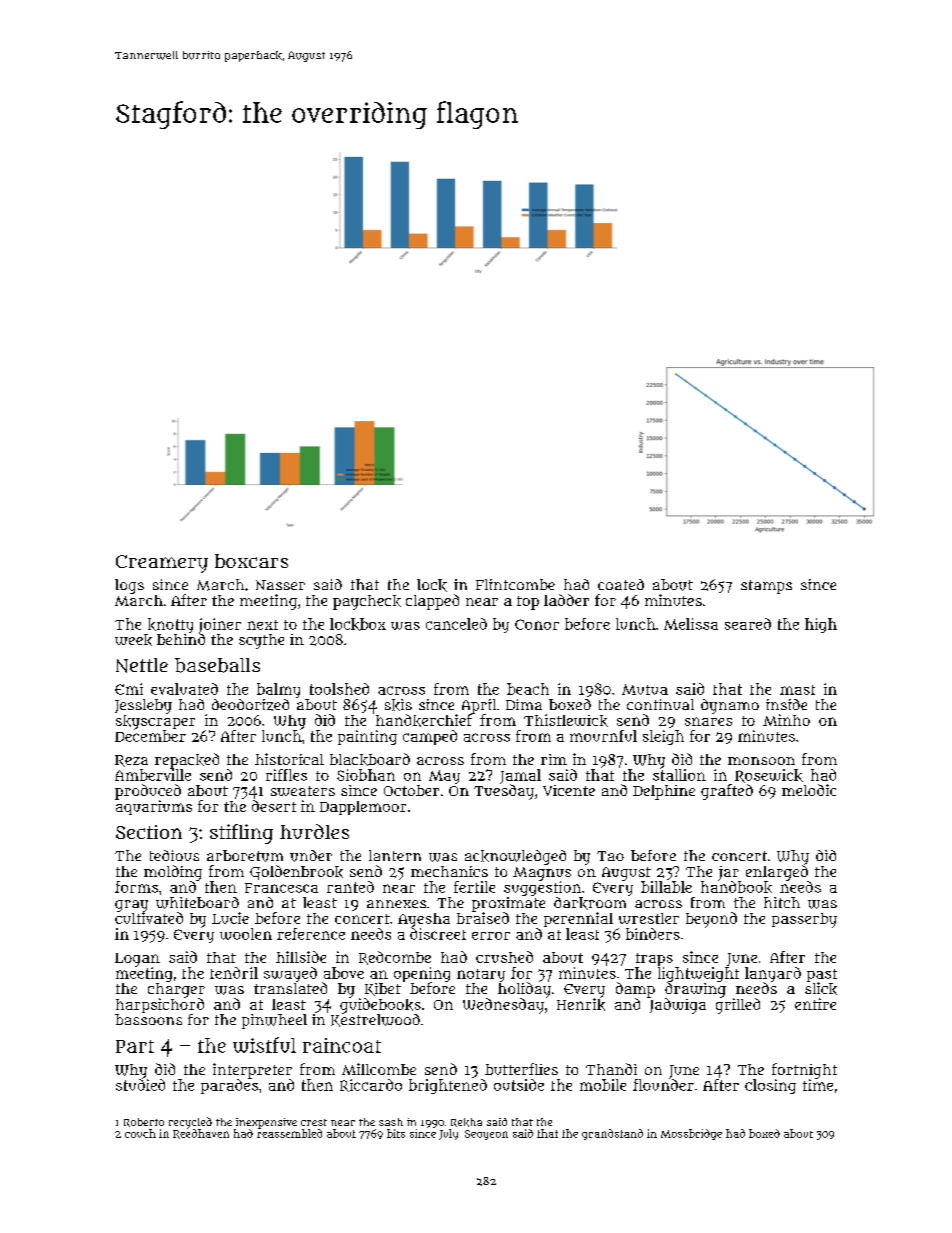 The height and width of the screenshot is (1233, 952). What do you see at coordinates (612, 1134) in the screenshot?
I see `grandstand` at bounding box center [612, 1134].
